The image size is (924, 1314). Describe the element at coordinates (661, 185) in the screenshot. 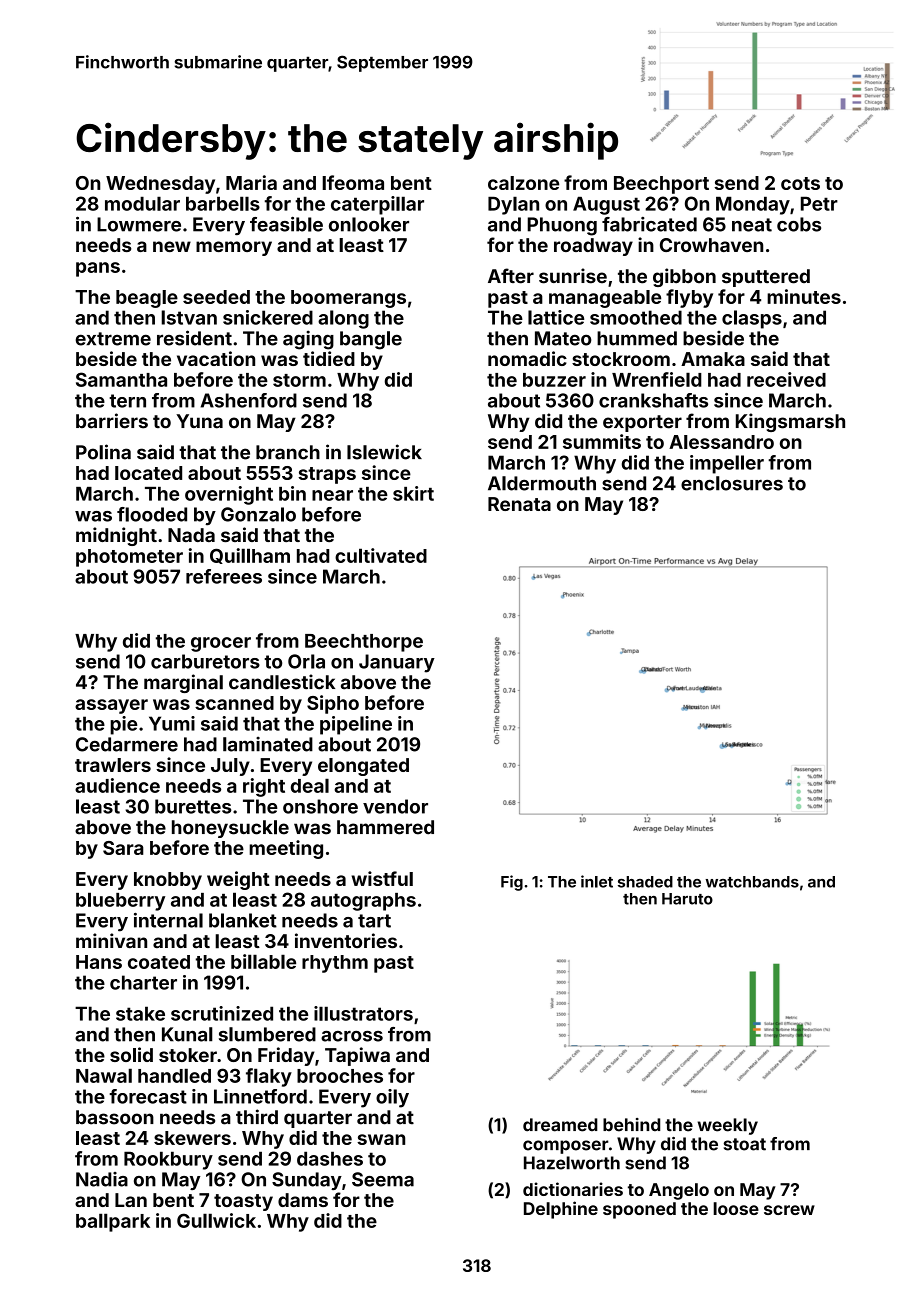

I see `Beechport` at that location.
